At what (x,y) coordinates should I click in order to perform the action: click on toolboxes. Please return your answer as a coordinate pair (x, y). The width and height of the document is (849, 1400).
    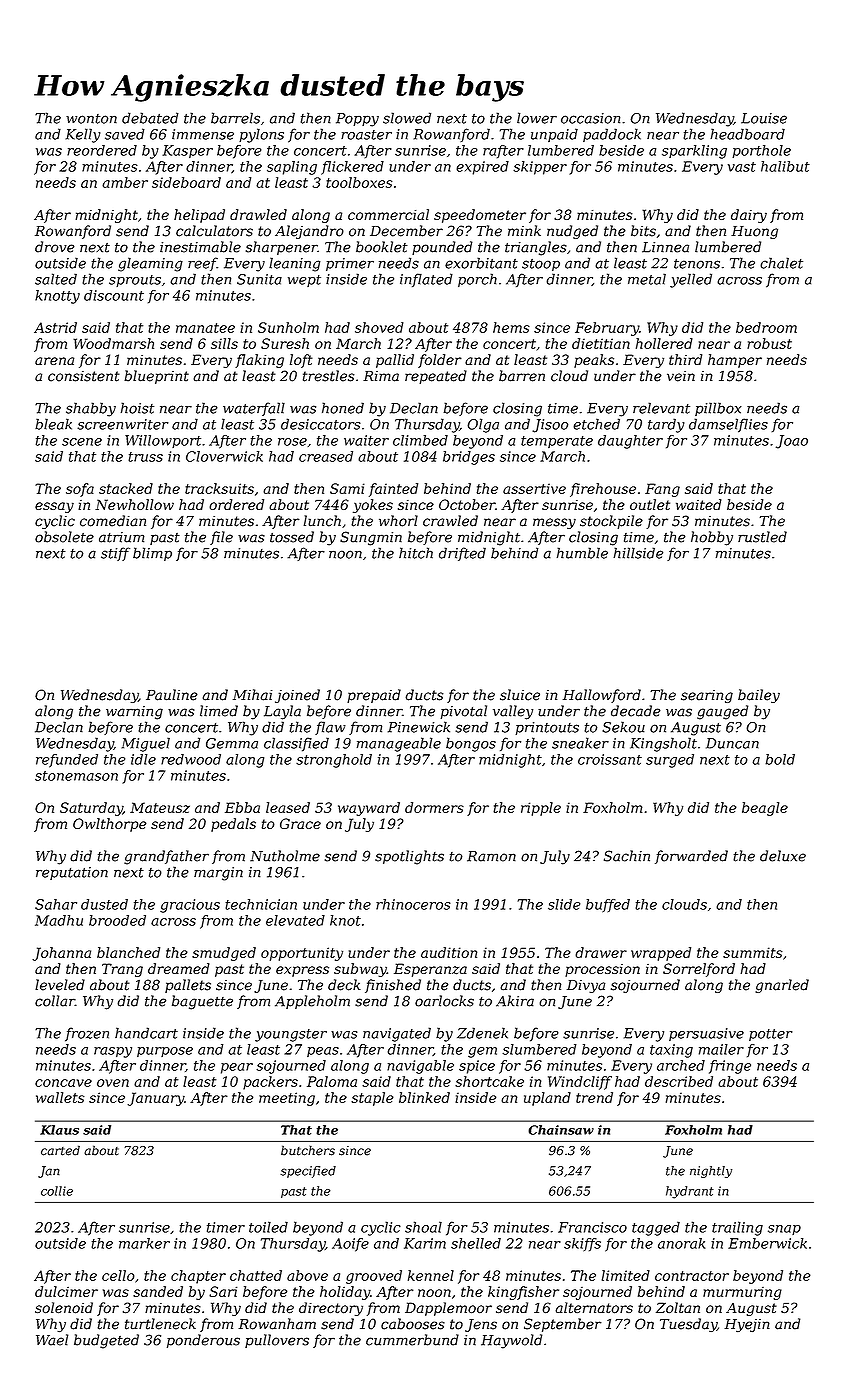
    Looking at the image, I should click on (359, 182).
